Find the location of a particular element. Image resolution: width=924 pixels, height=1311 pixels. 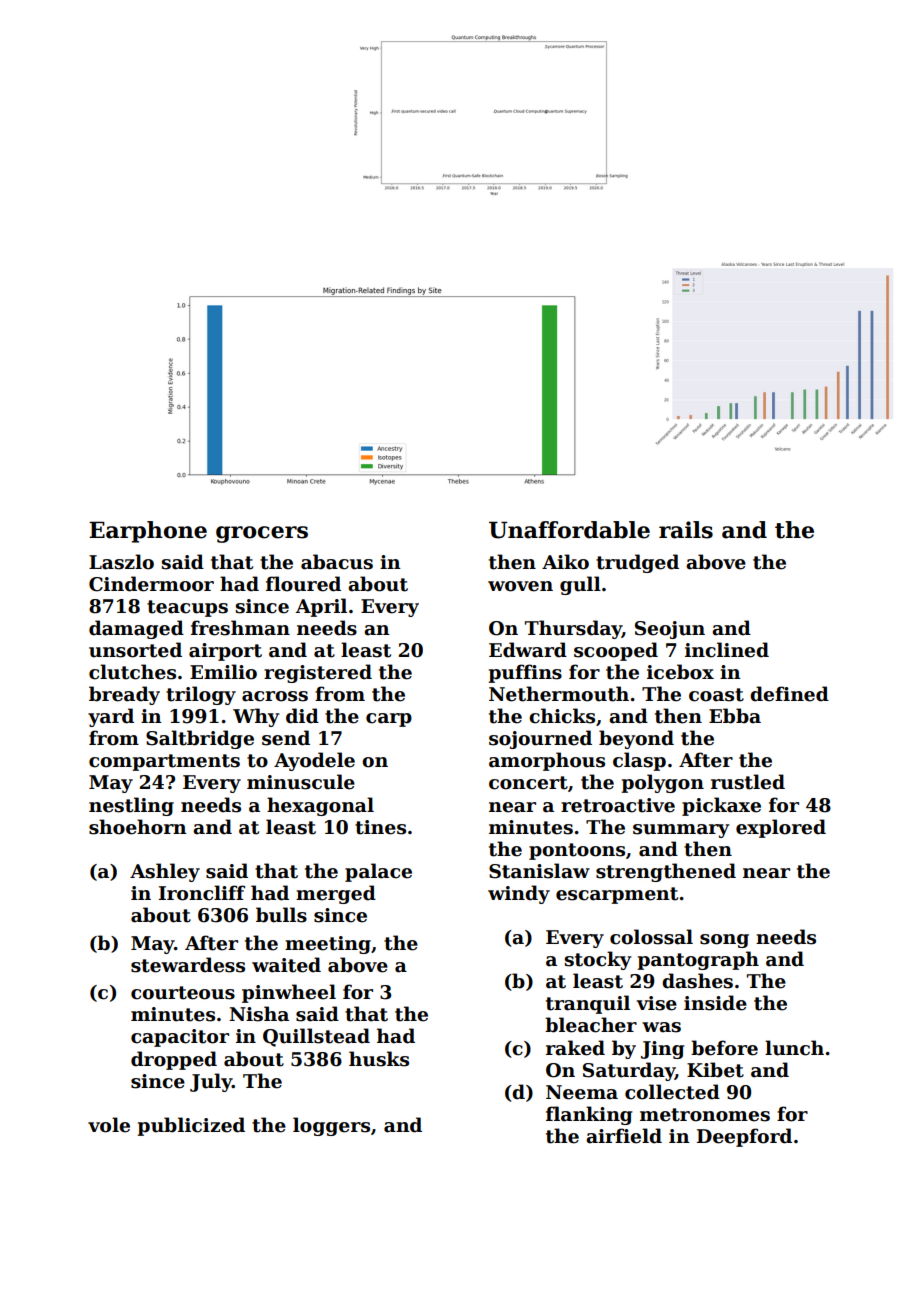

sojourned is located at coordinates (540, 739).
